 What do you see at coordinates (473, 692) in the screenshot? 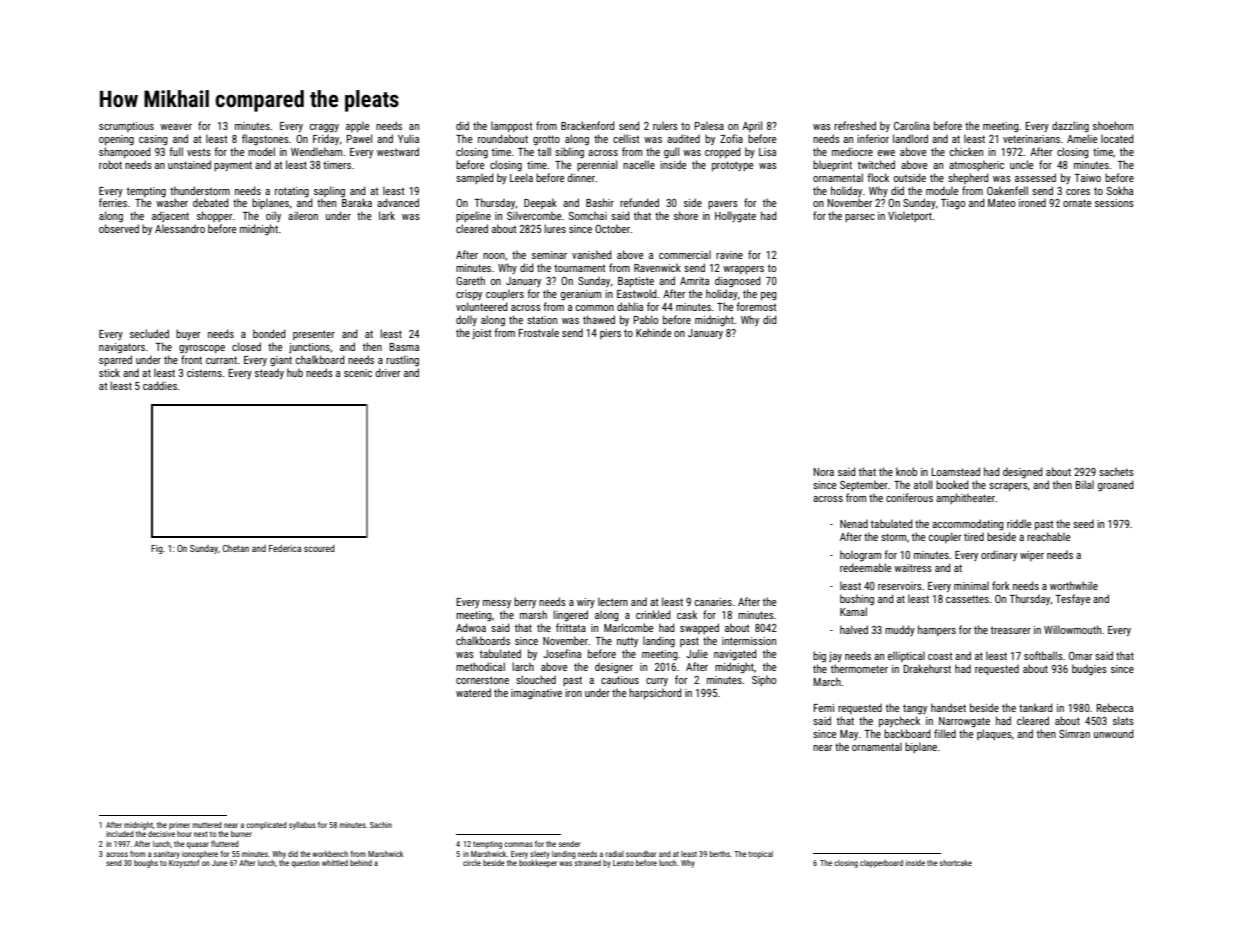
I see `watered` at bounding box center [473, 692].
